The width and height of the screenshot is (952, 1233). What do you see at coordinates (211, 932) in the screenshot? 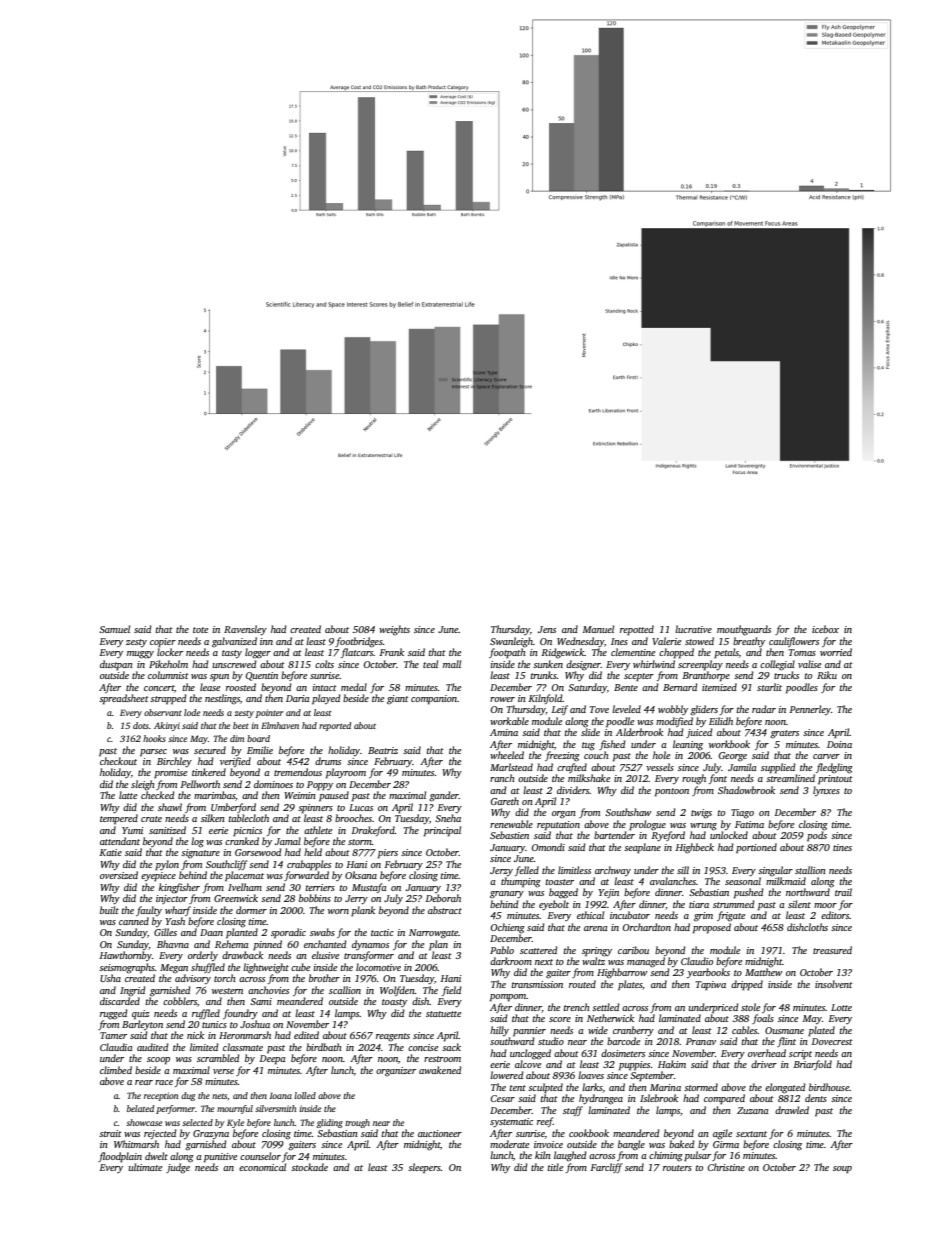
I see `Daan` at bounding box center [211, 932].
